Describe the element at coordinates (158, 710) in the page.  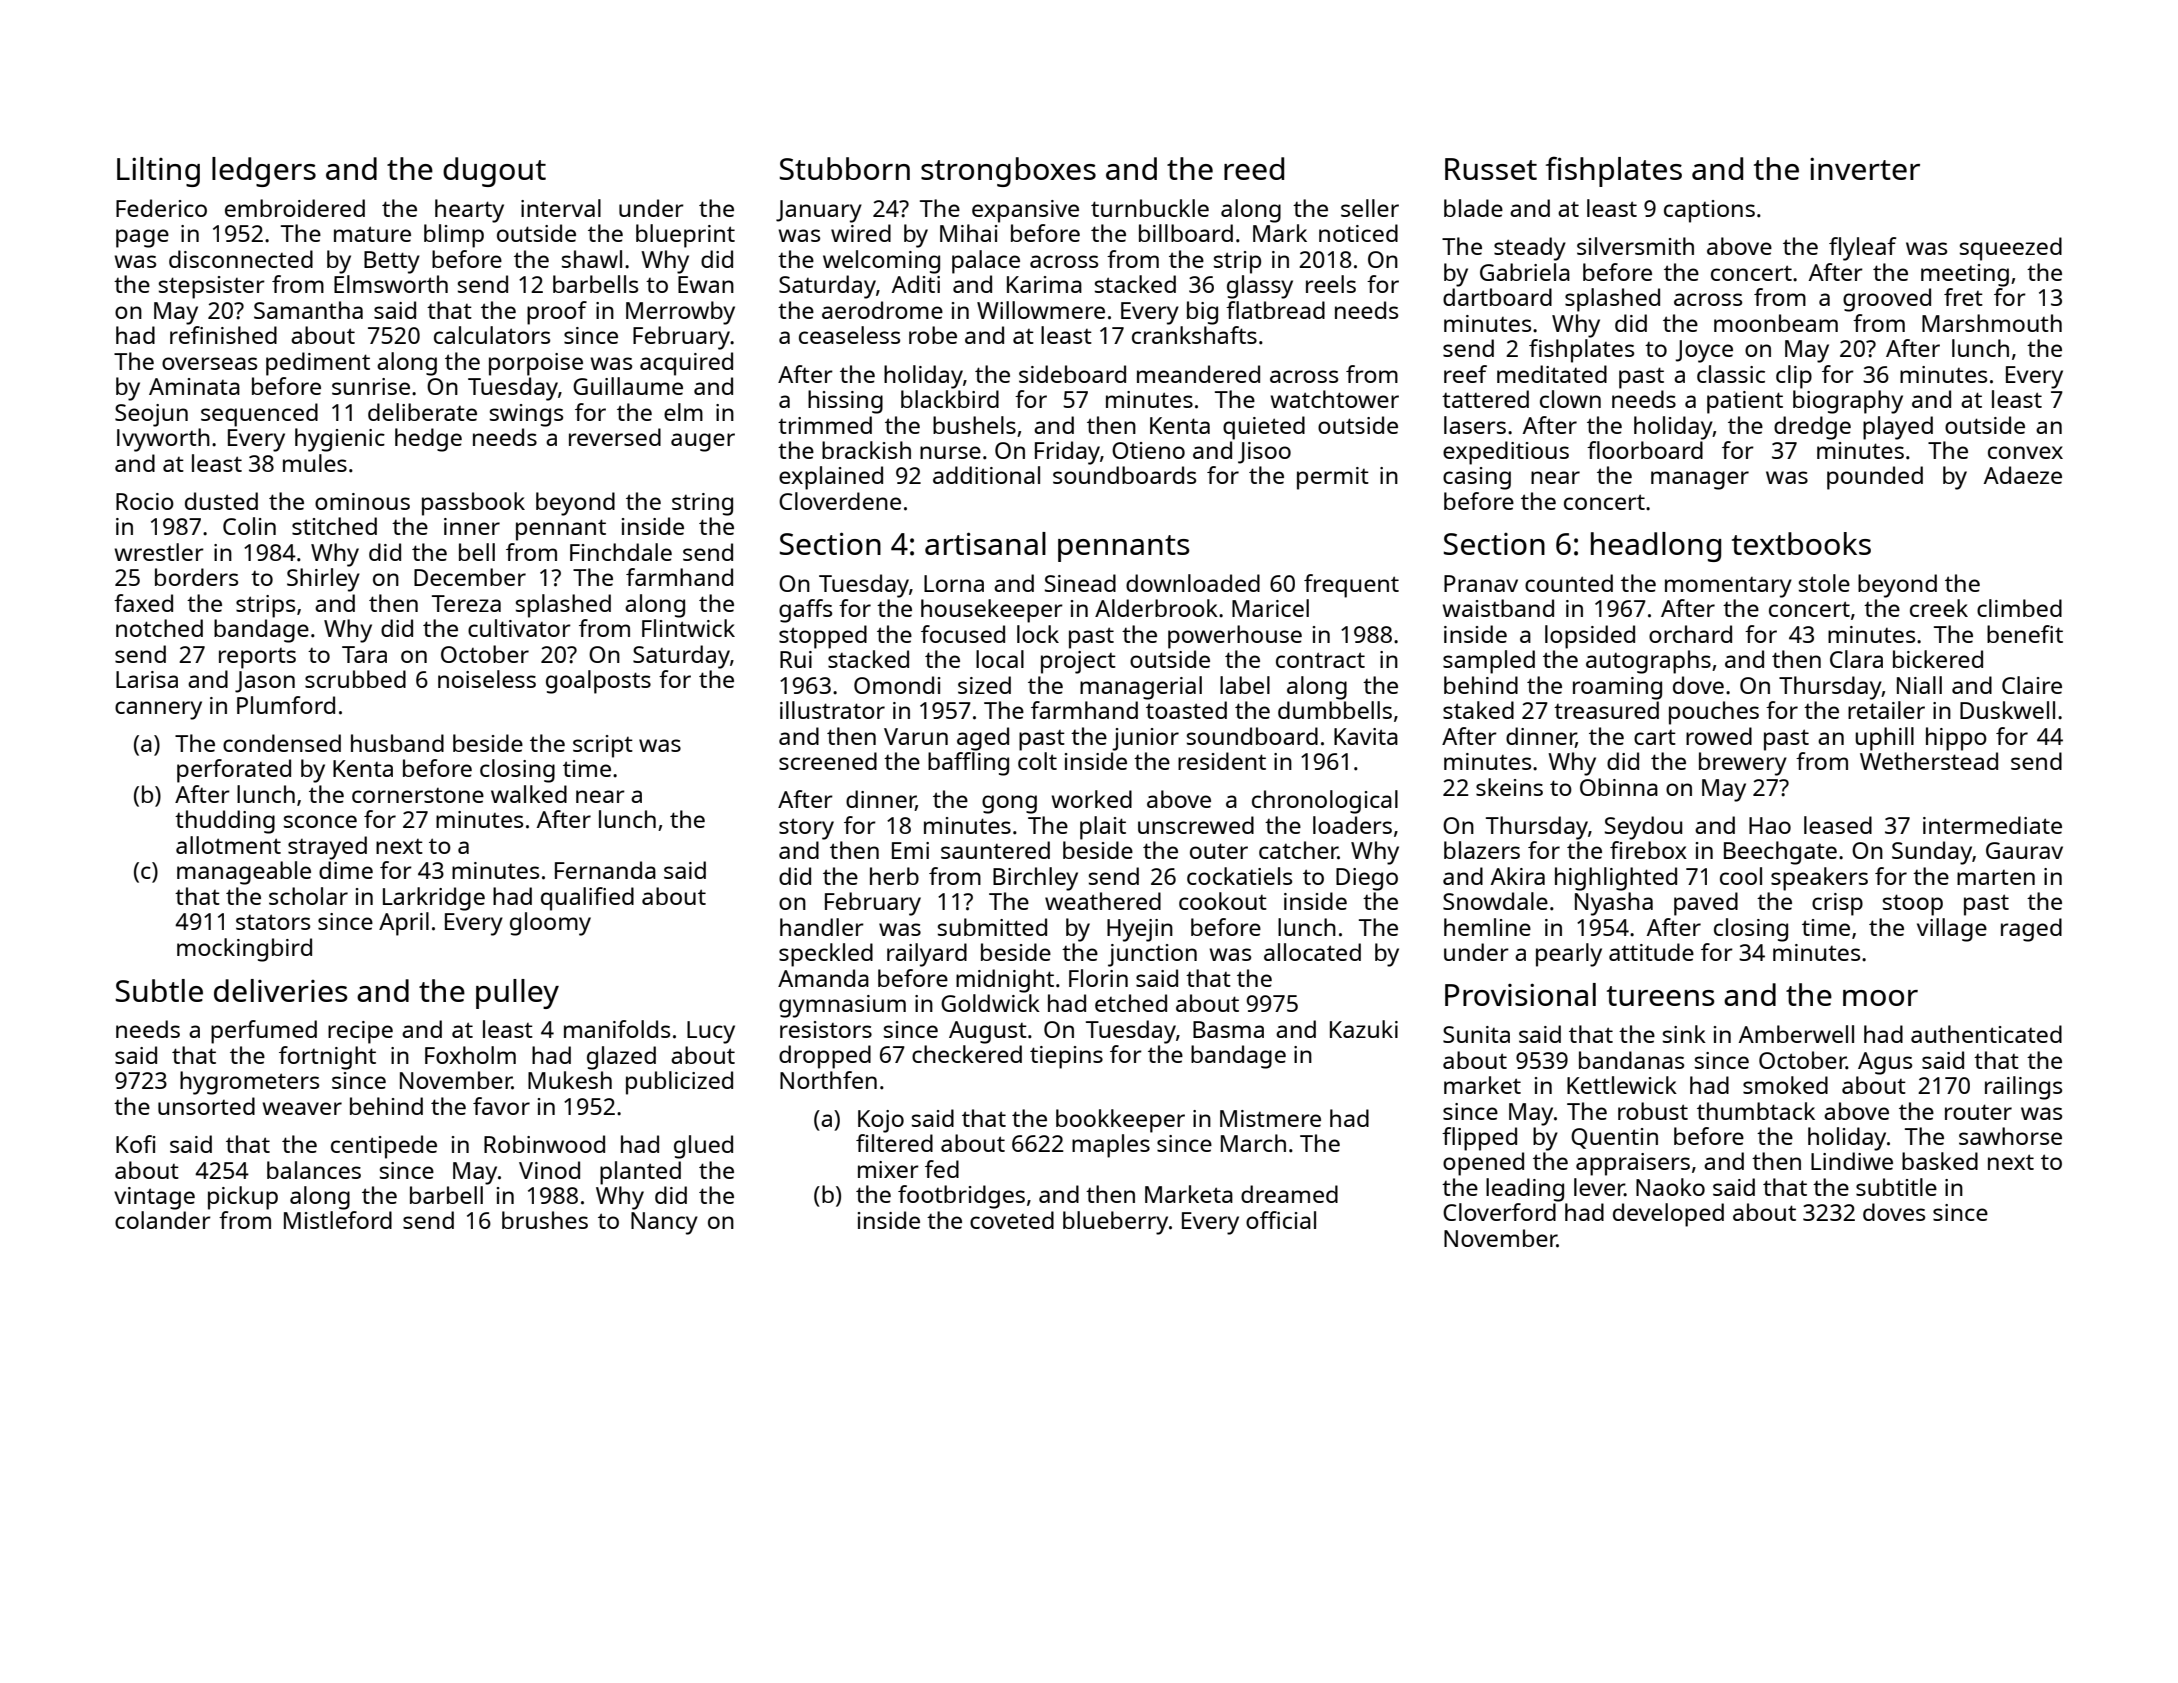
I see `cannery` at that location.
